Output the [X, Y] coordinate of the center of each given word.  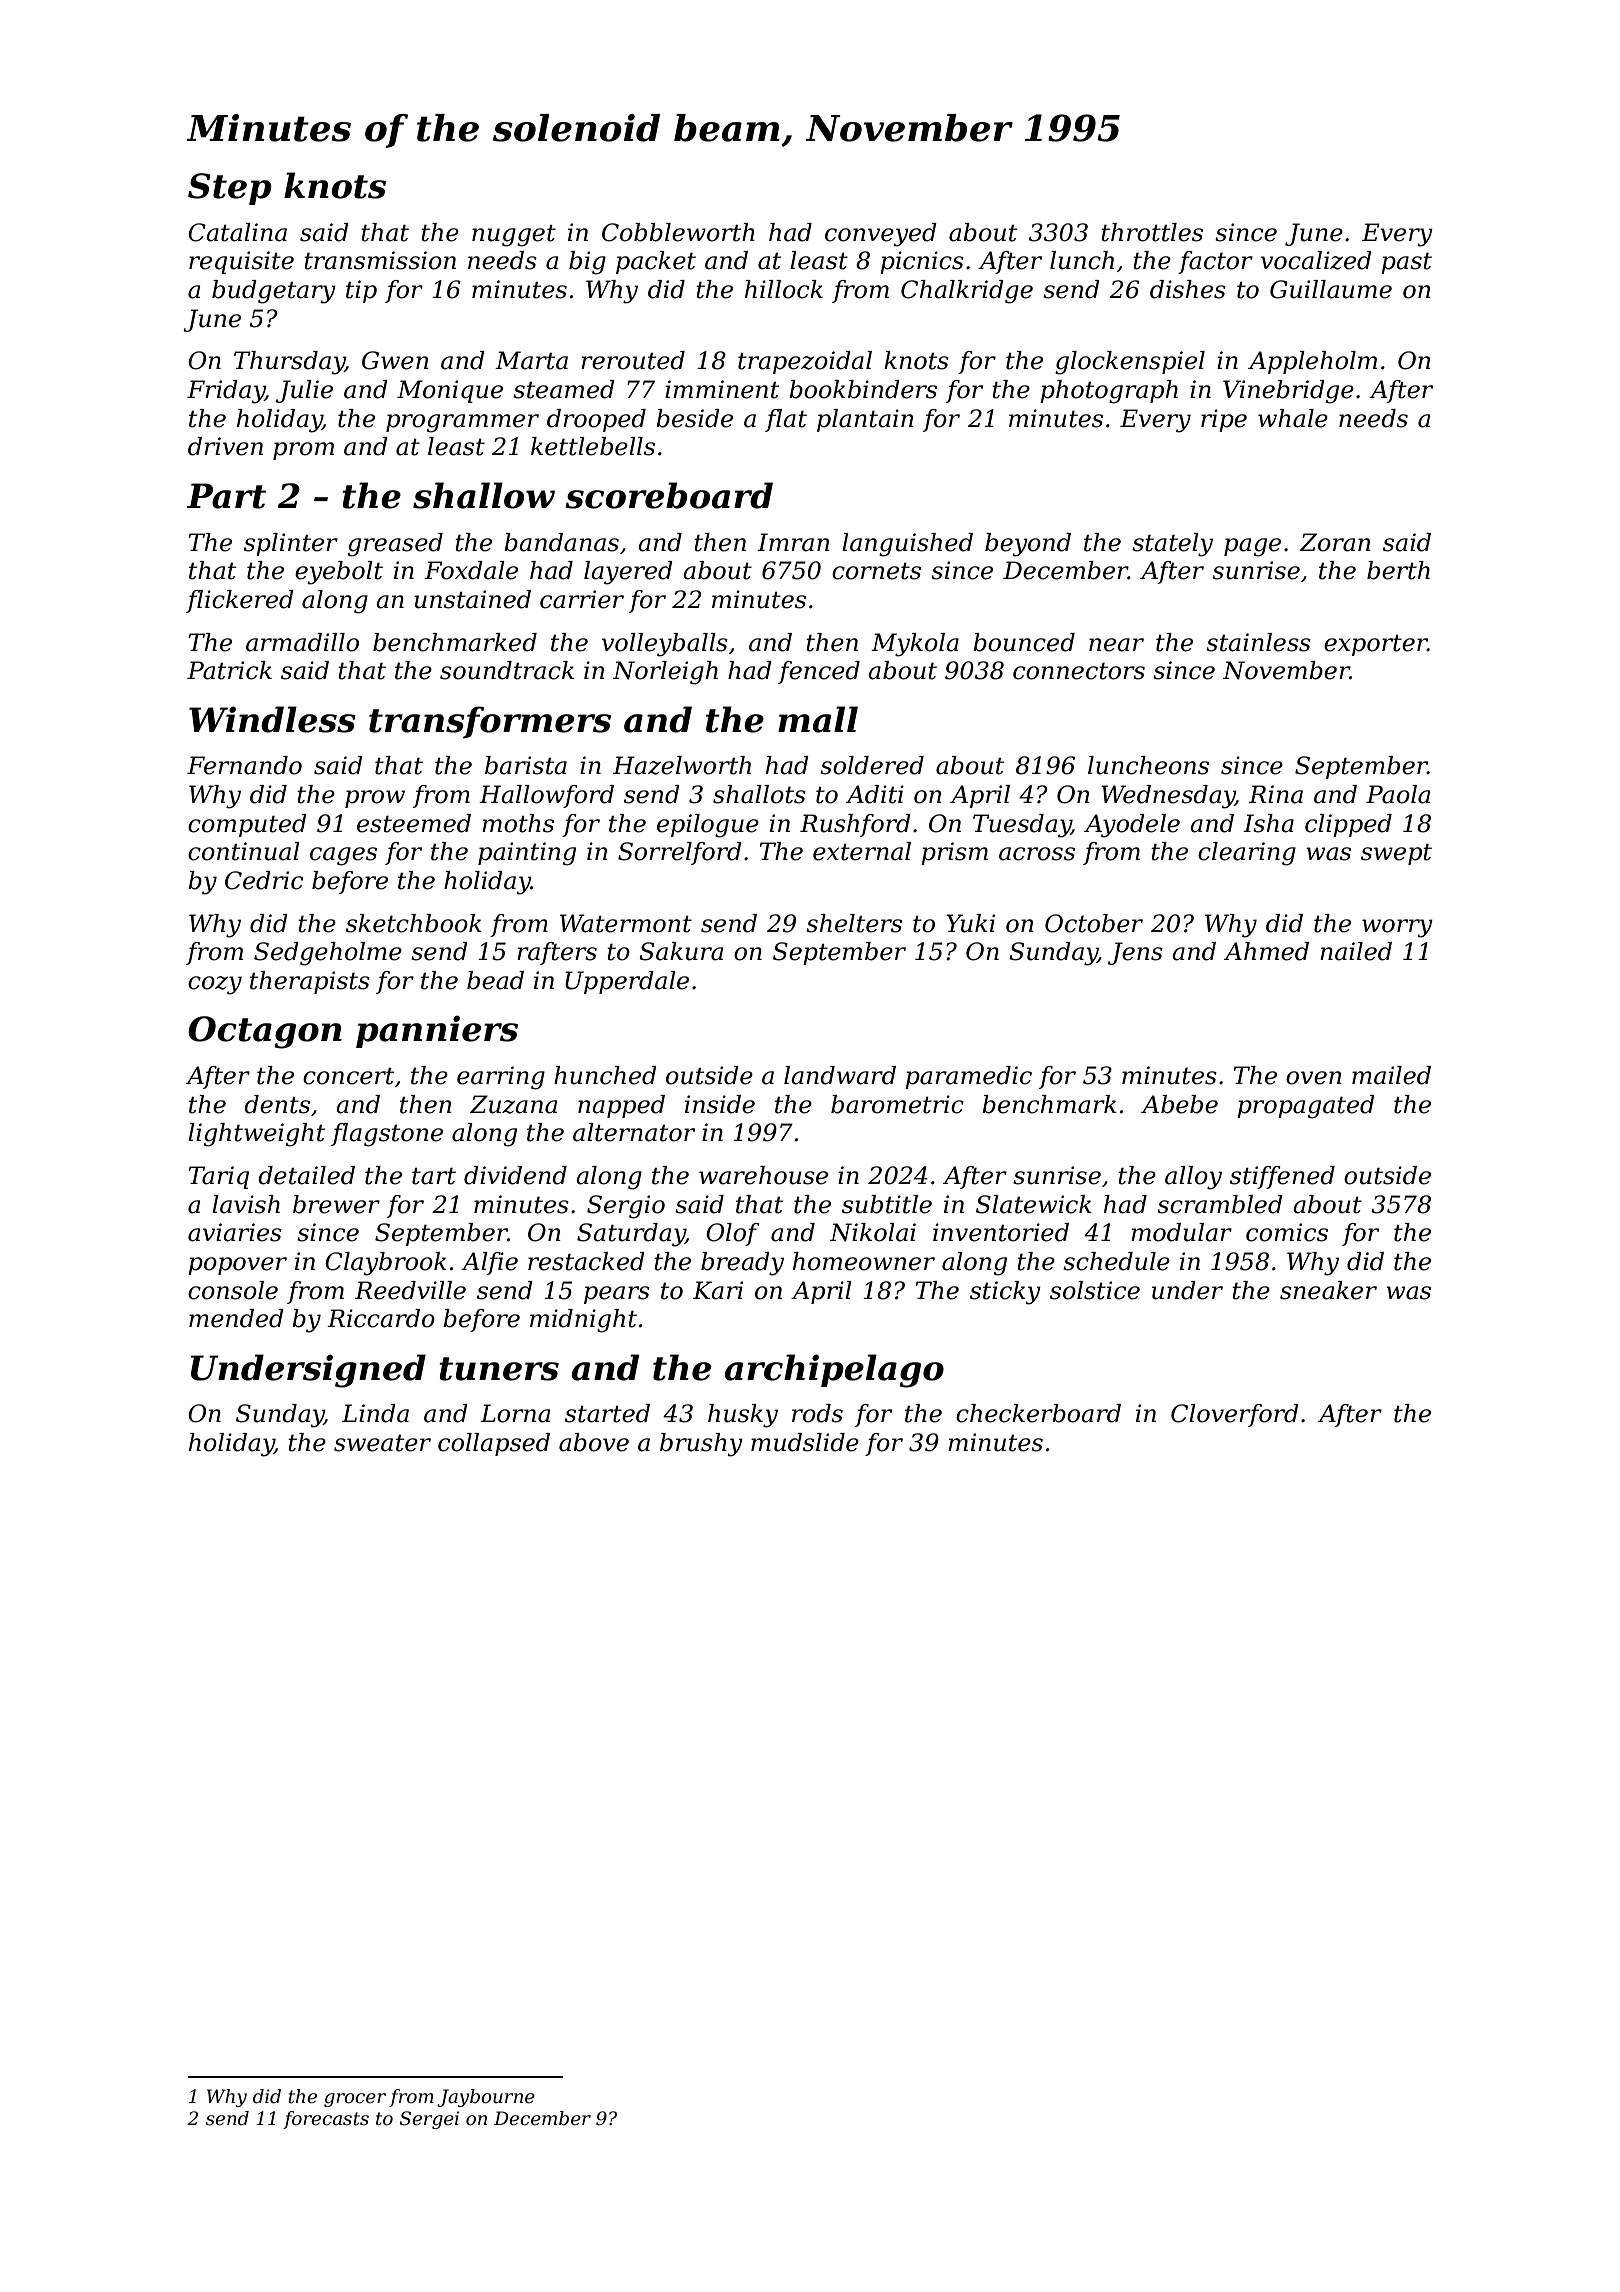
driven [225, 446]
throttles [1152, 232]
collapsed [494, 1444]
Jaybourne [486, 2098]
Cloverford [1235, 1415]
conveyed [881, 235]
